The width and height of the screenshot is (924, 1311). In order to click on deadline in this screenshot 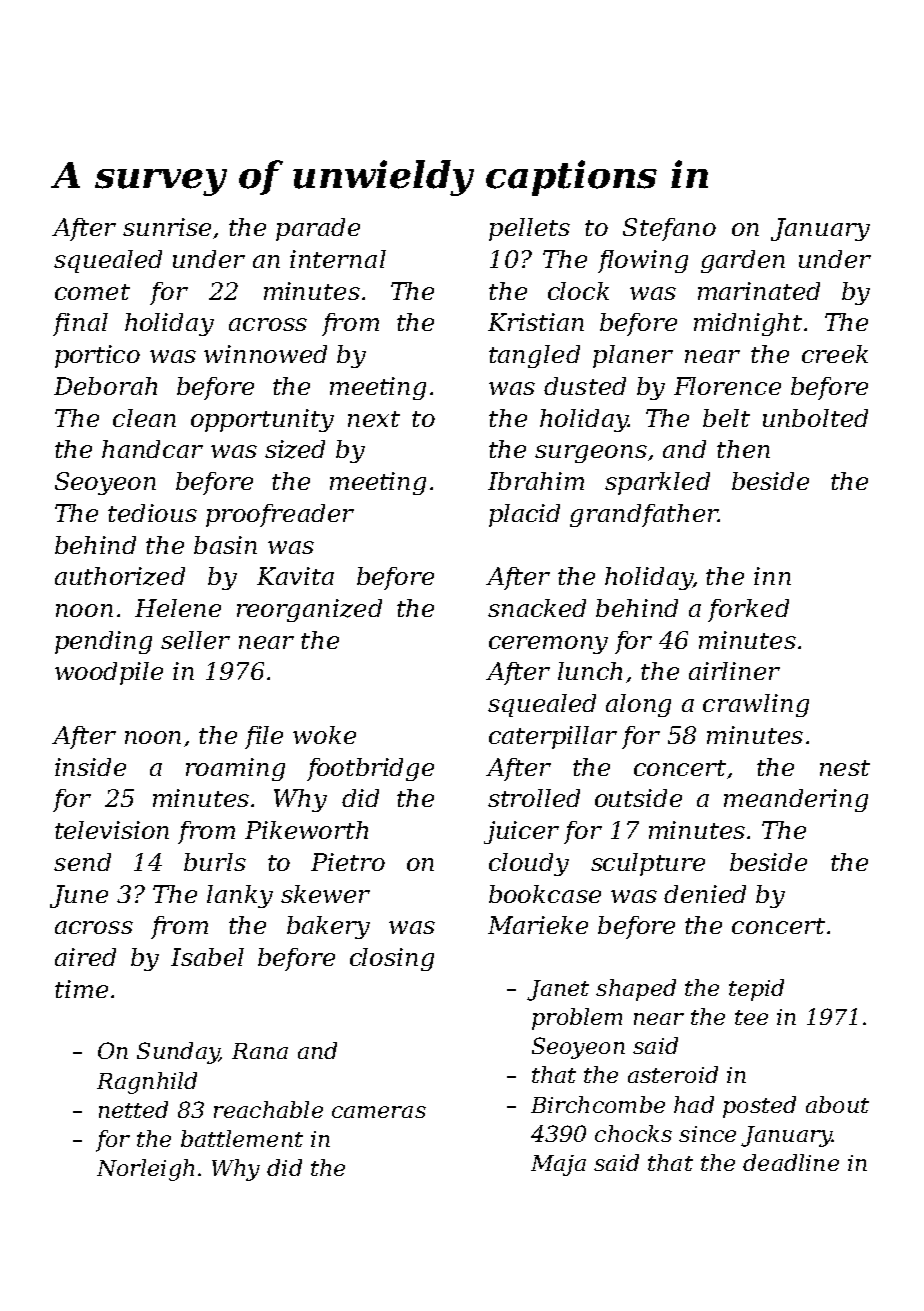, I will do `click(791, 1162)`.
